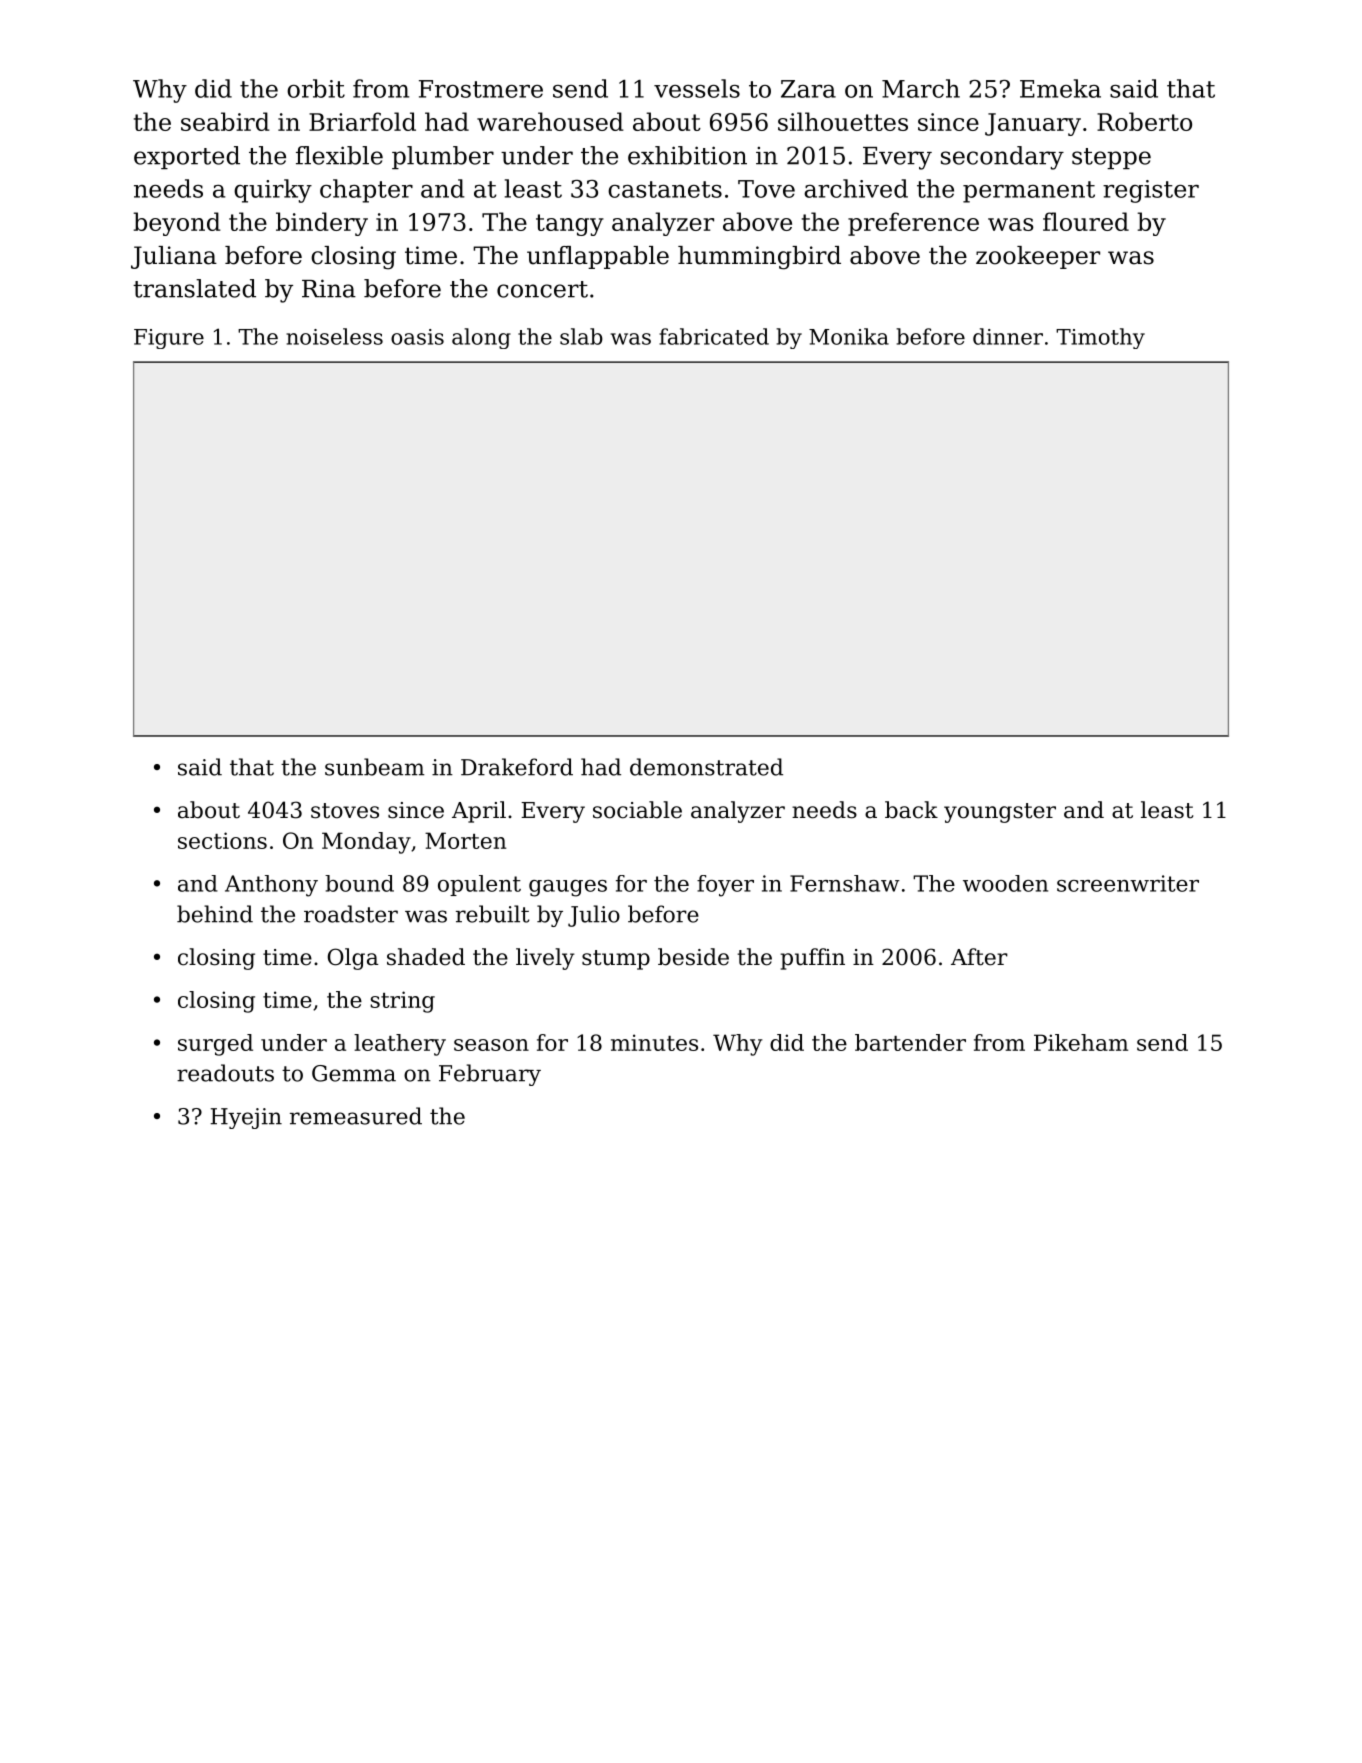 The height and width of the screenshot is (1763, 1362). What do you see at coordinates (517, 767) in the screenshot?
I see `Drakeford` at bounding box center [517, 767].
